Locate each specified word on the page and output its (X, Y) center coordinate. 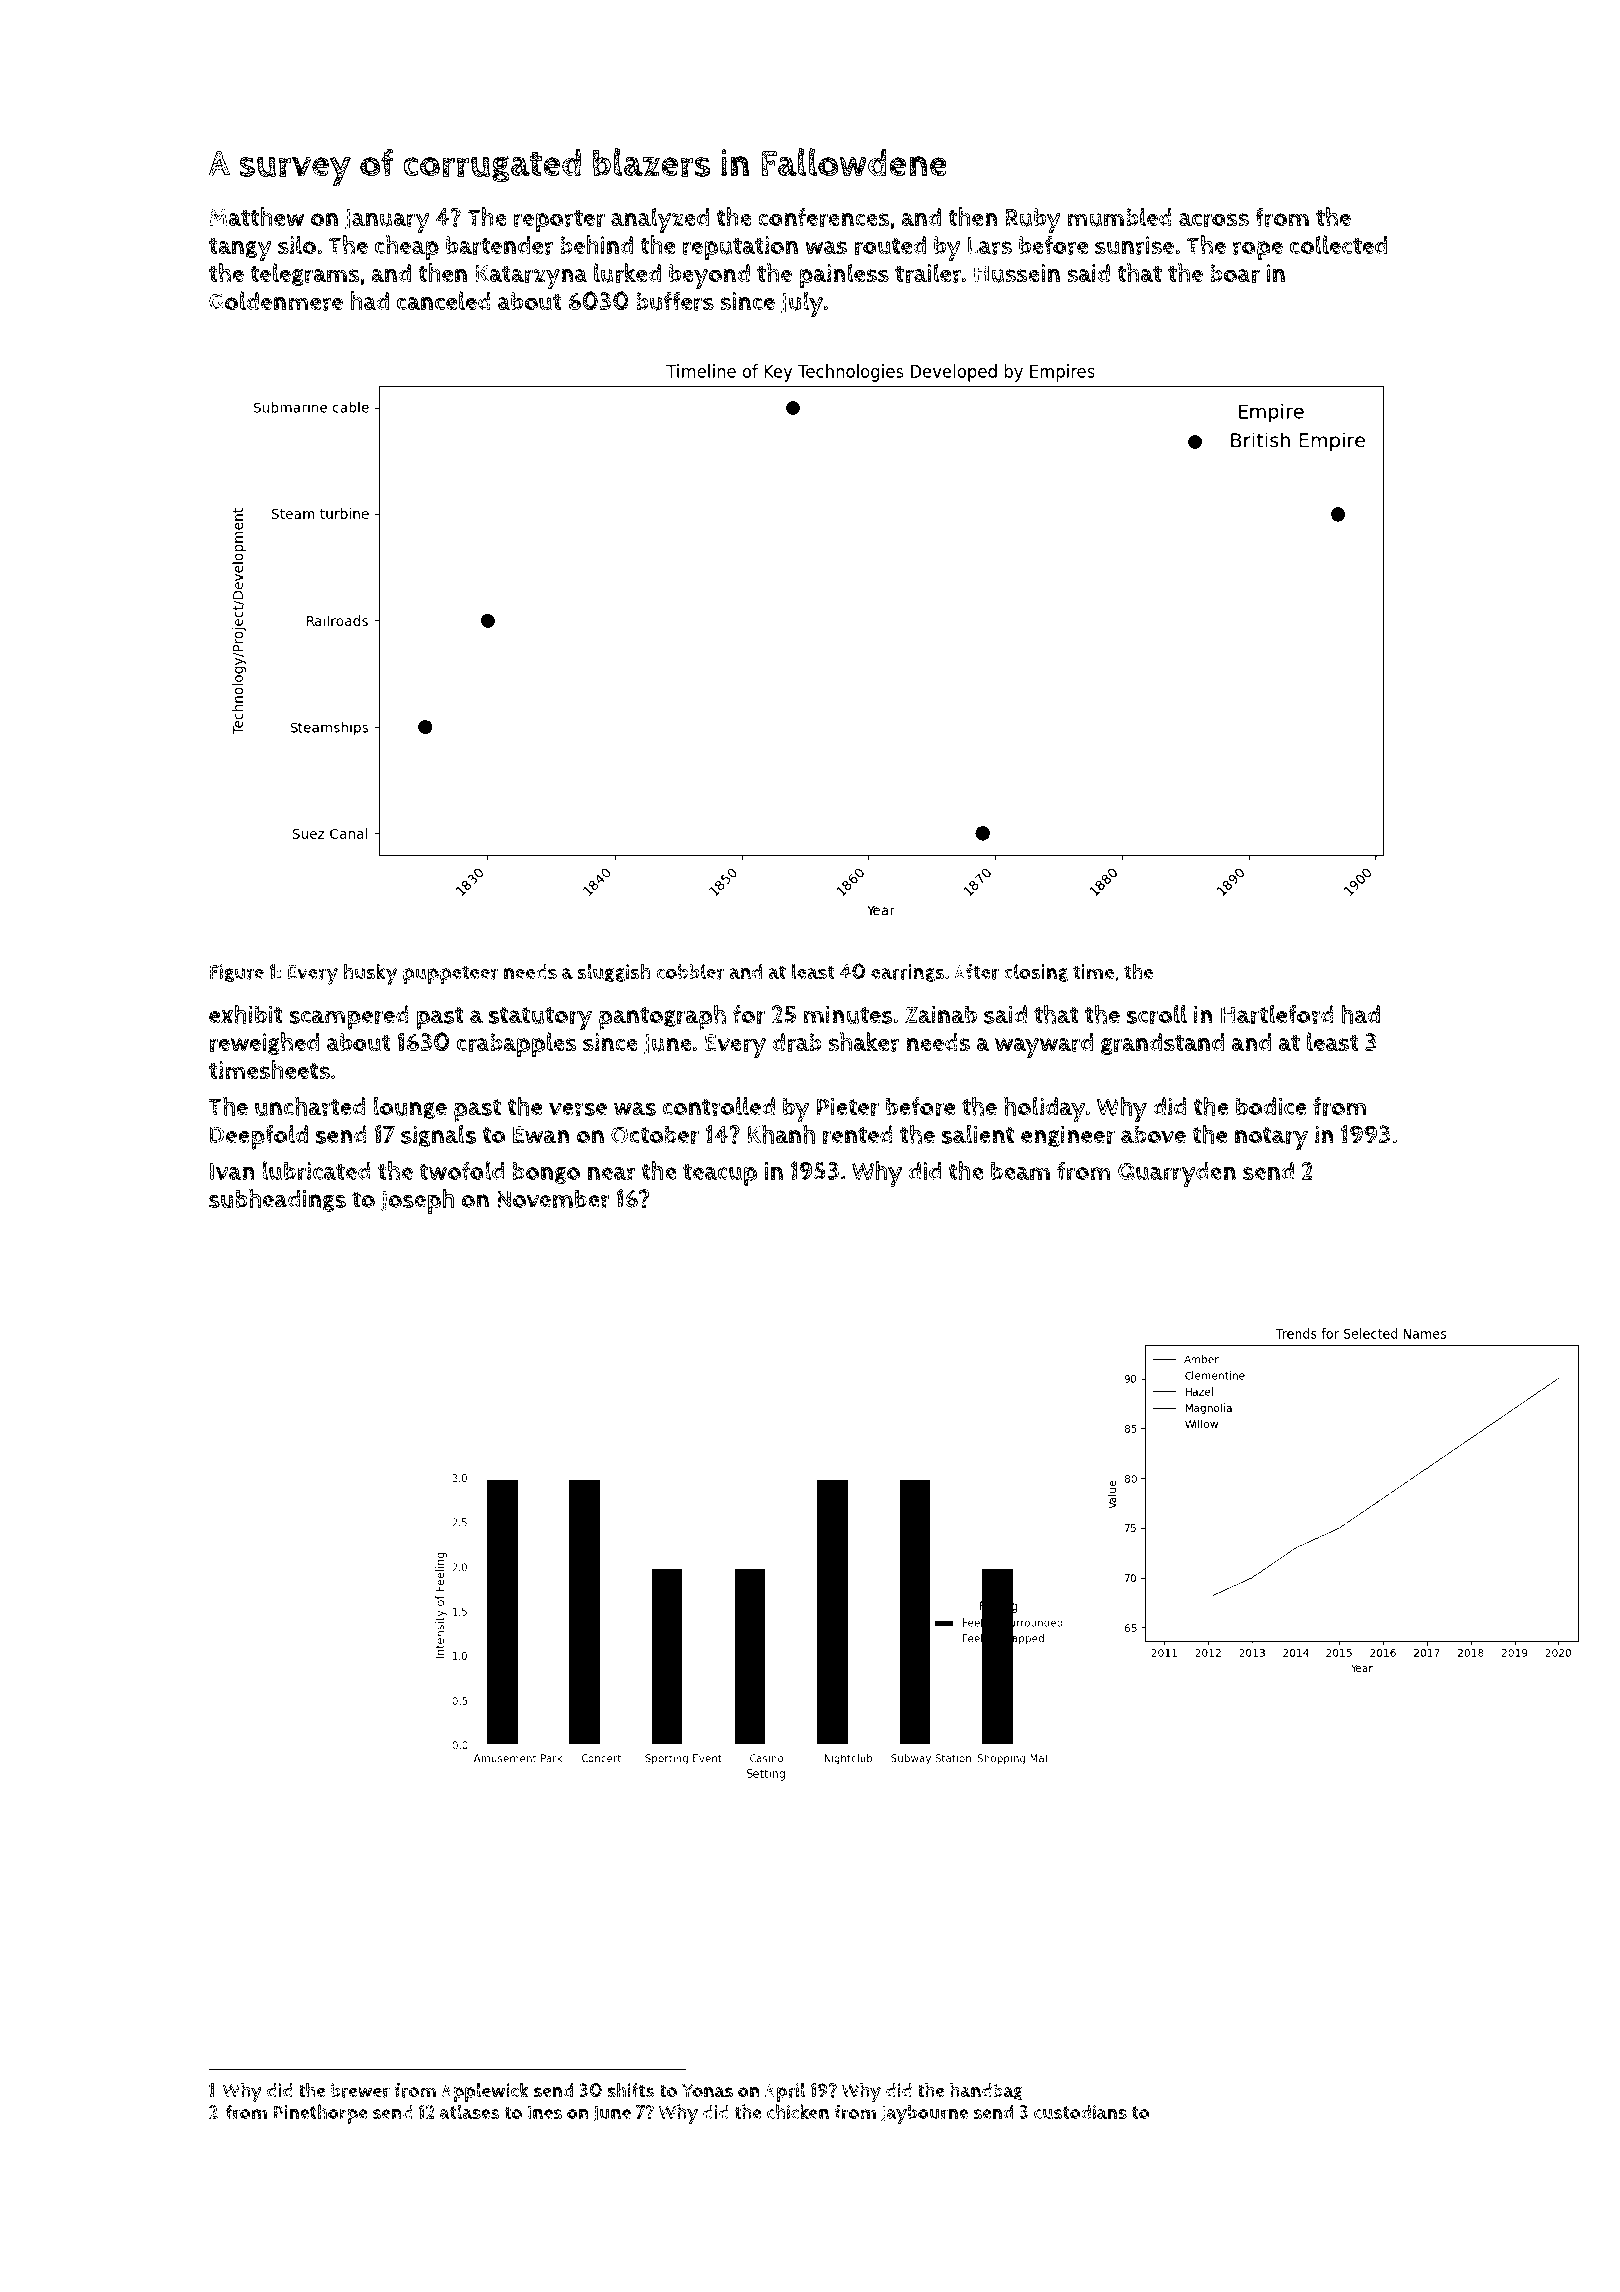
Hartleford (1277, 1014)
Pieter (848, 1106)
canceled (444, 300)
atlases (470, 2112)
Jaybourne (924, 2115)
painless (844, 276)
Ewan (541, 1135)
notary (1271, 1138)
